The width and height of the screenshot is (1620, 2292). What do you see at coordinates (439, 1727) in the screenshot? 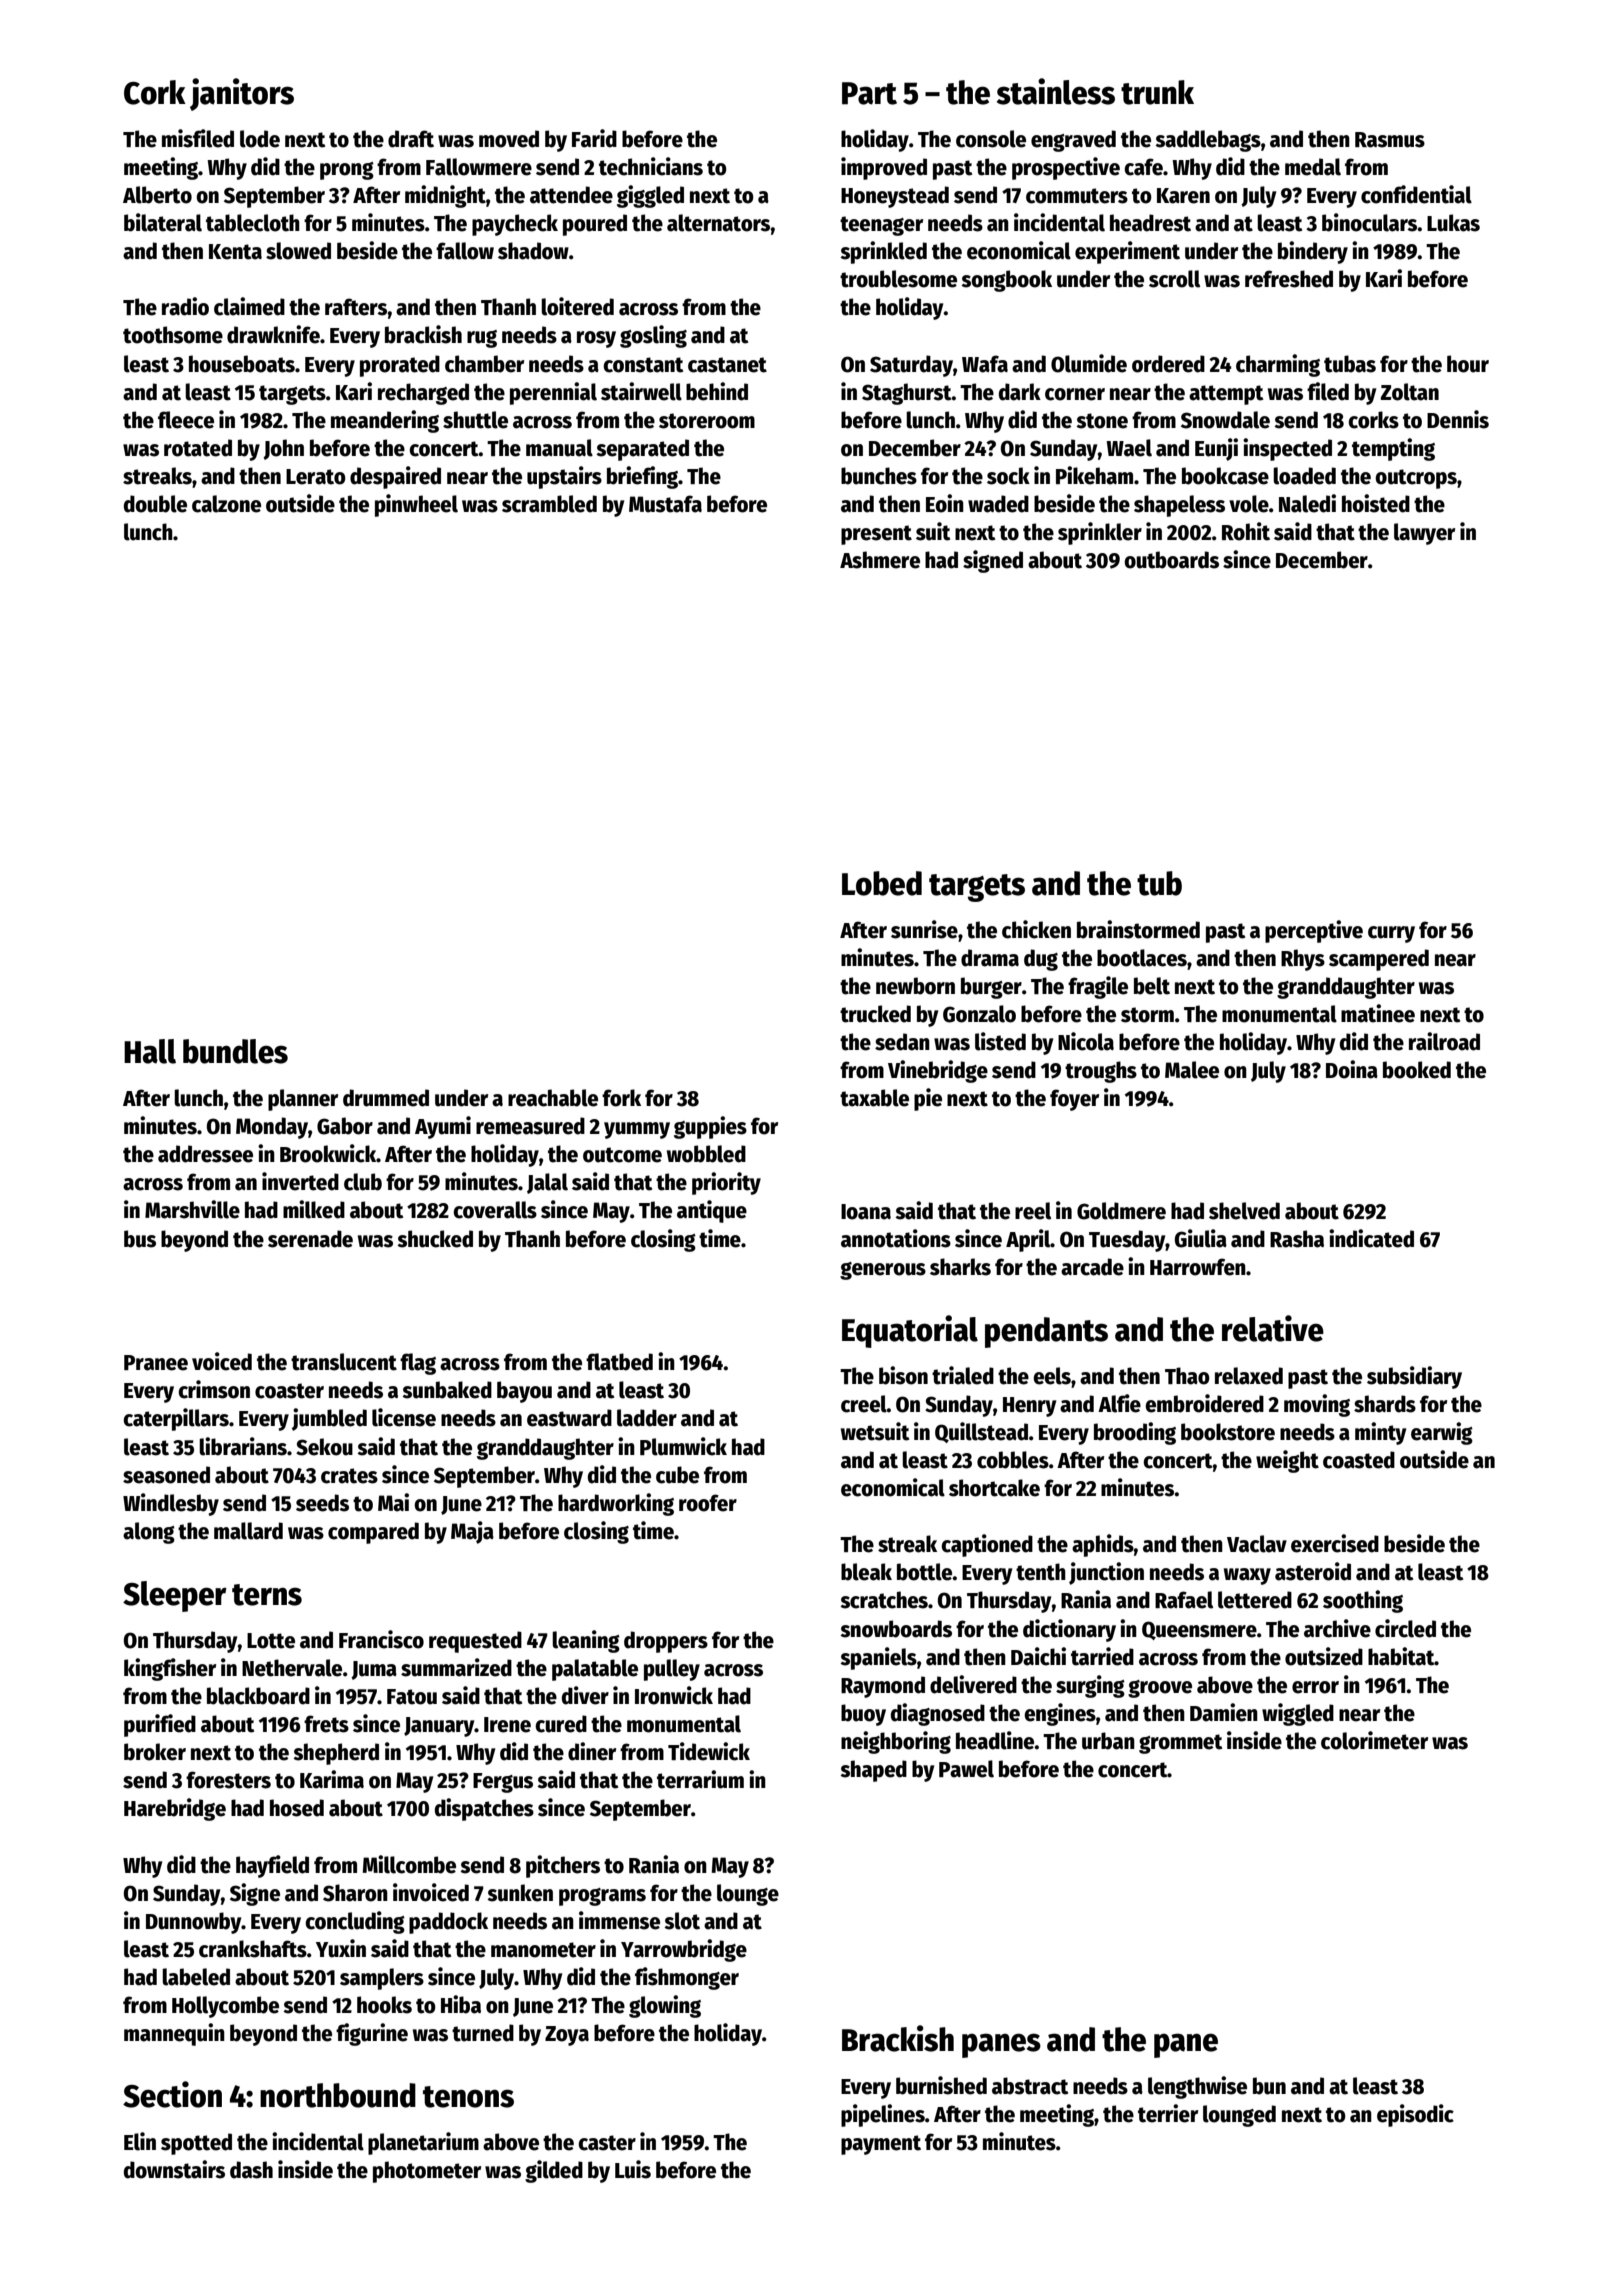
I see `January` at bounding box center [439, 1727].
